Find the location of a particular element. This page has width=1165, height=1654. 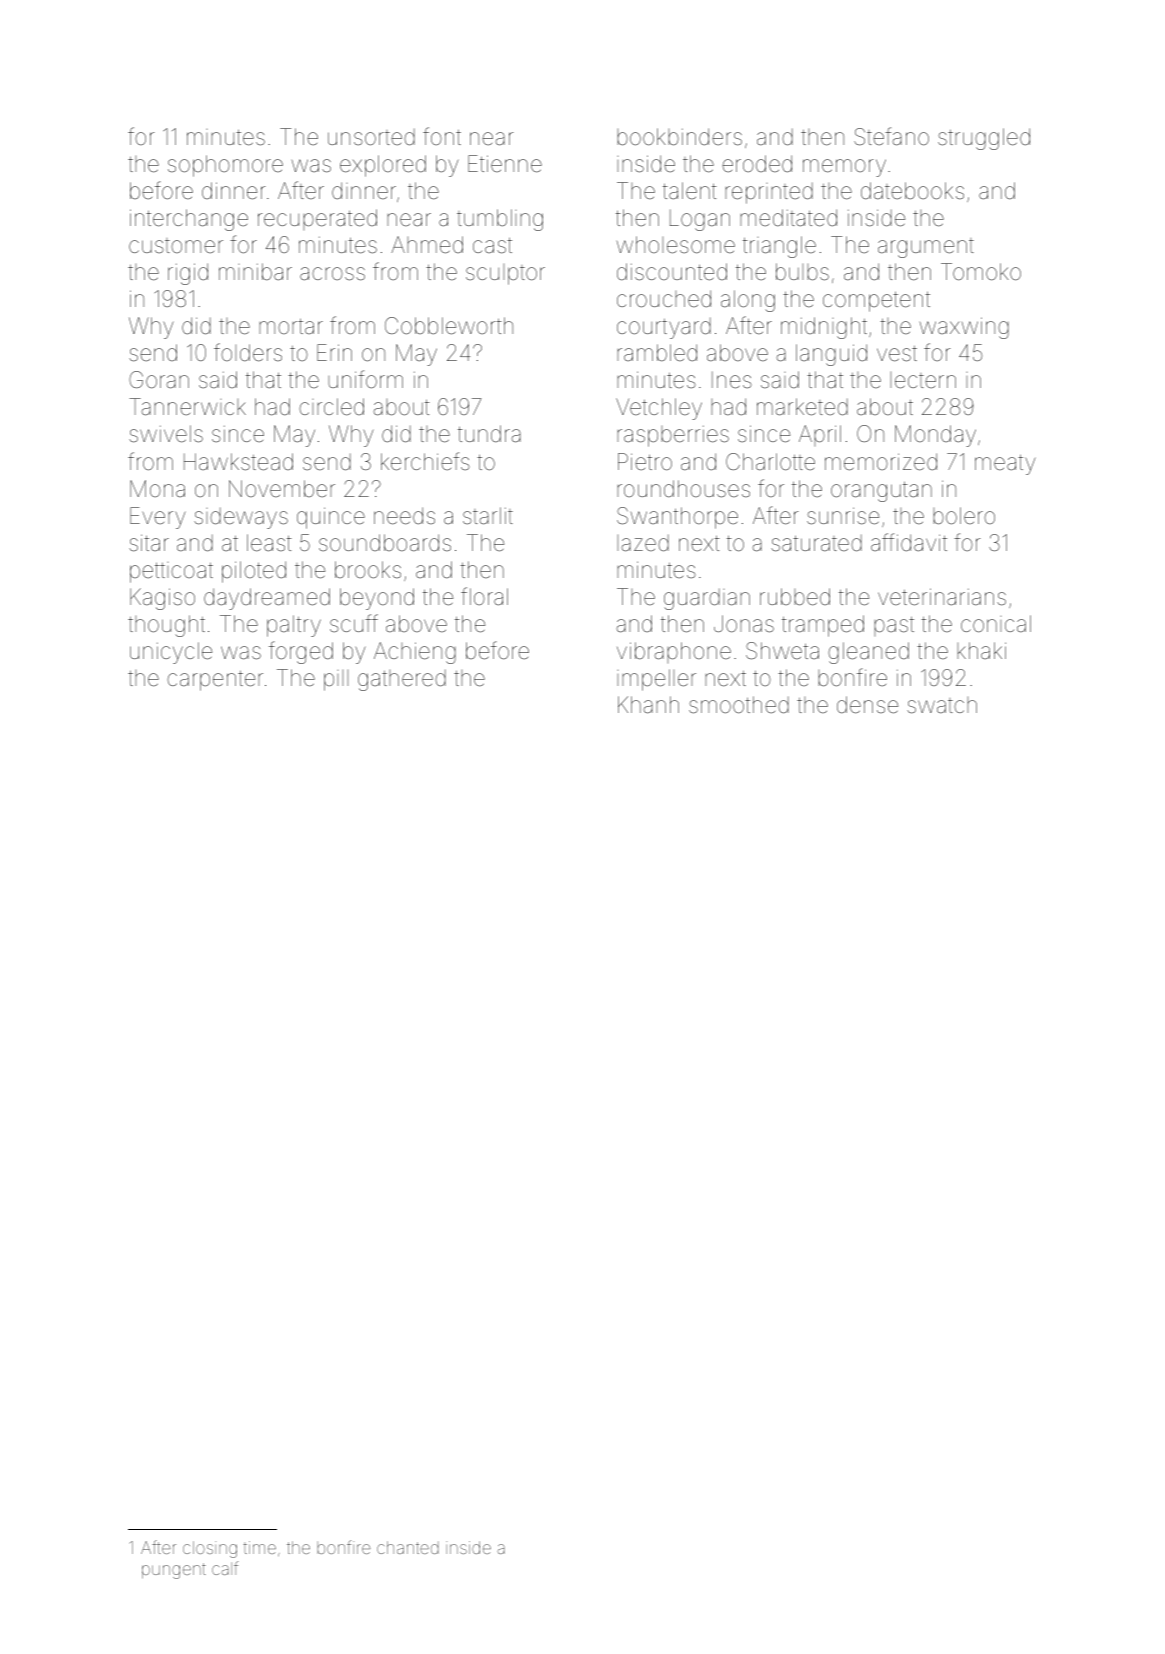

carpenter is located at coordinates (215, 681).
